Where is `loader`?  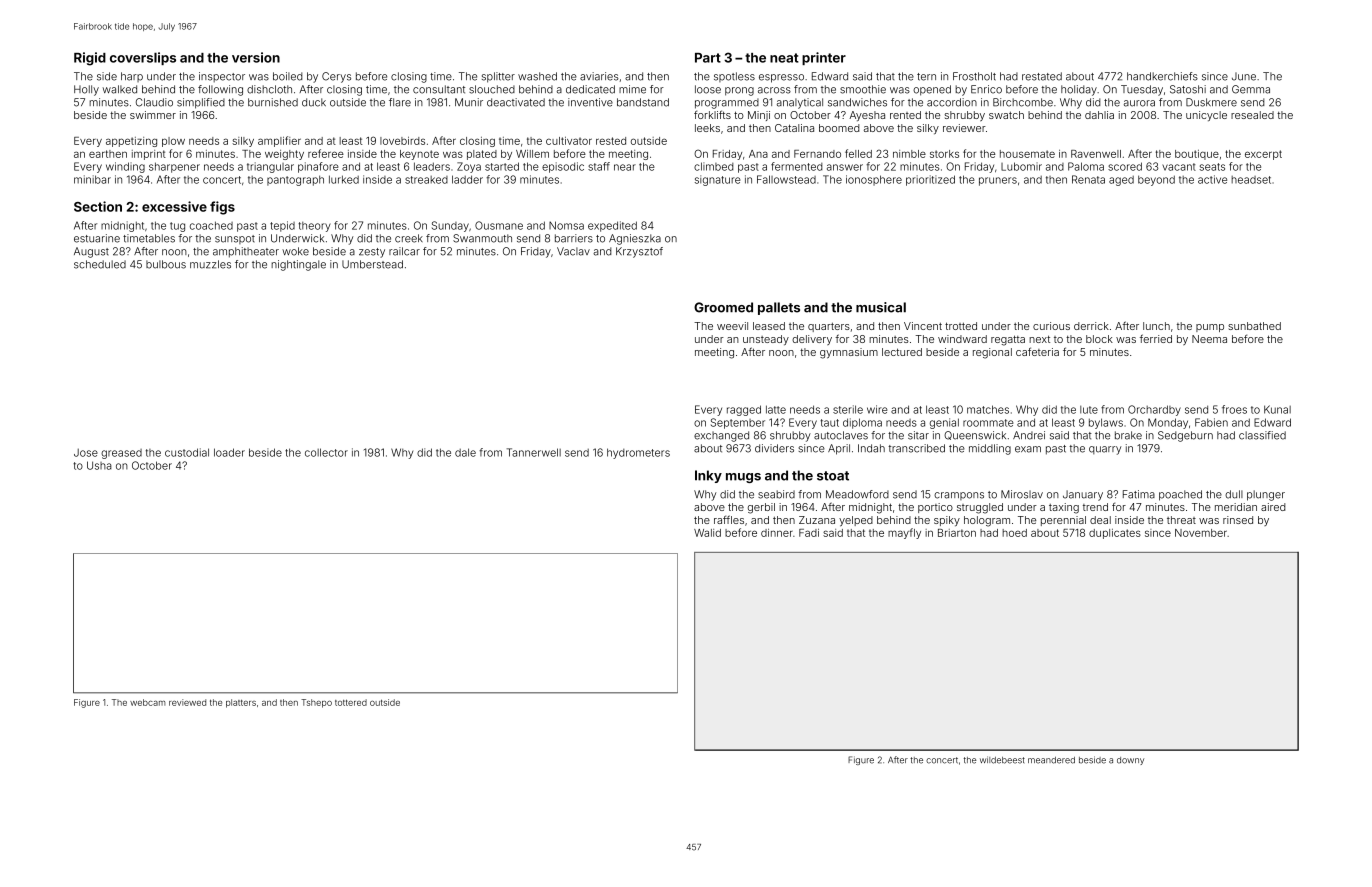 loader is located at coordinates (229, 452).
